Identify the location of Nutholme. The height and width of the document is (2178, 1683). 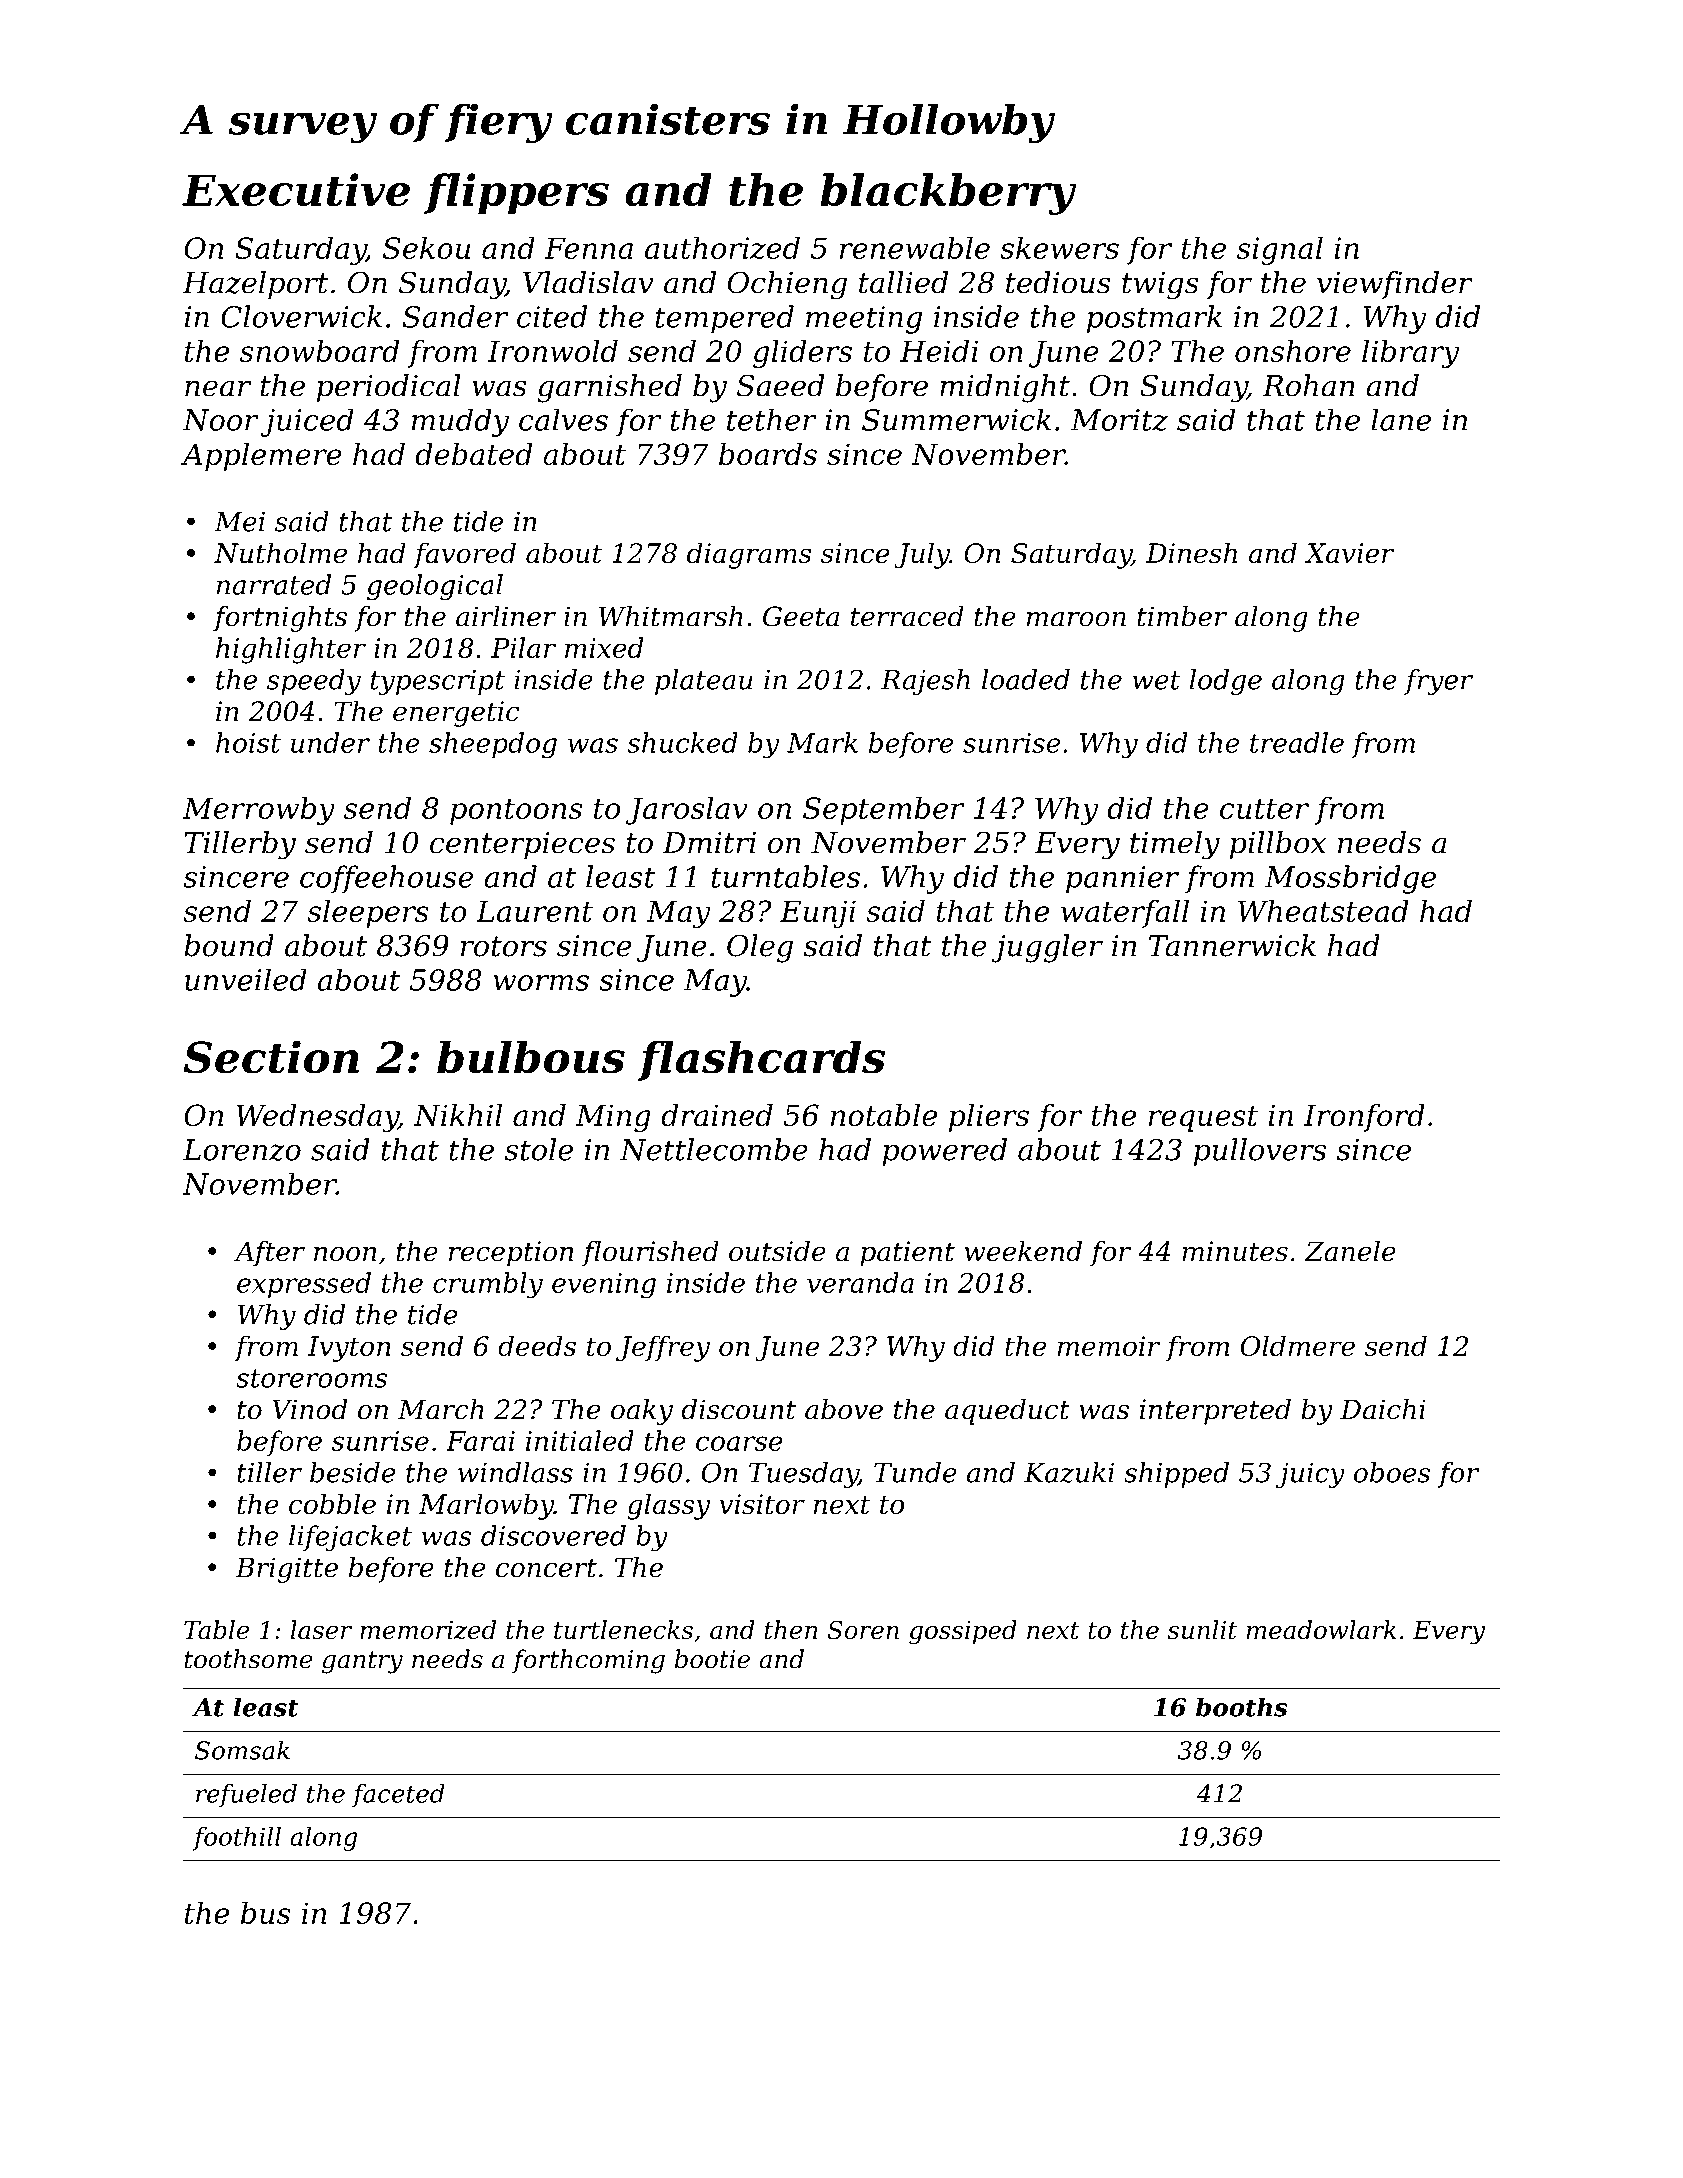
(280, 552).
